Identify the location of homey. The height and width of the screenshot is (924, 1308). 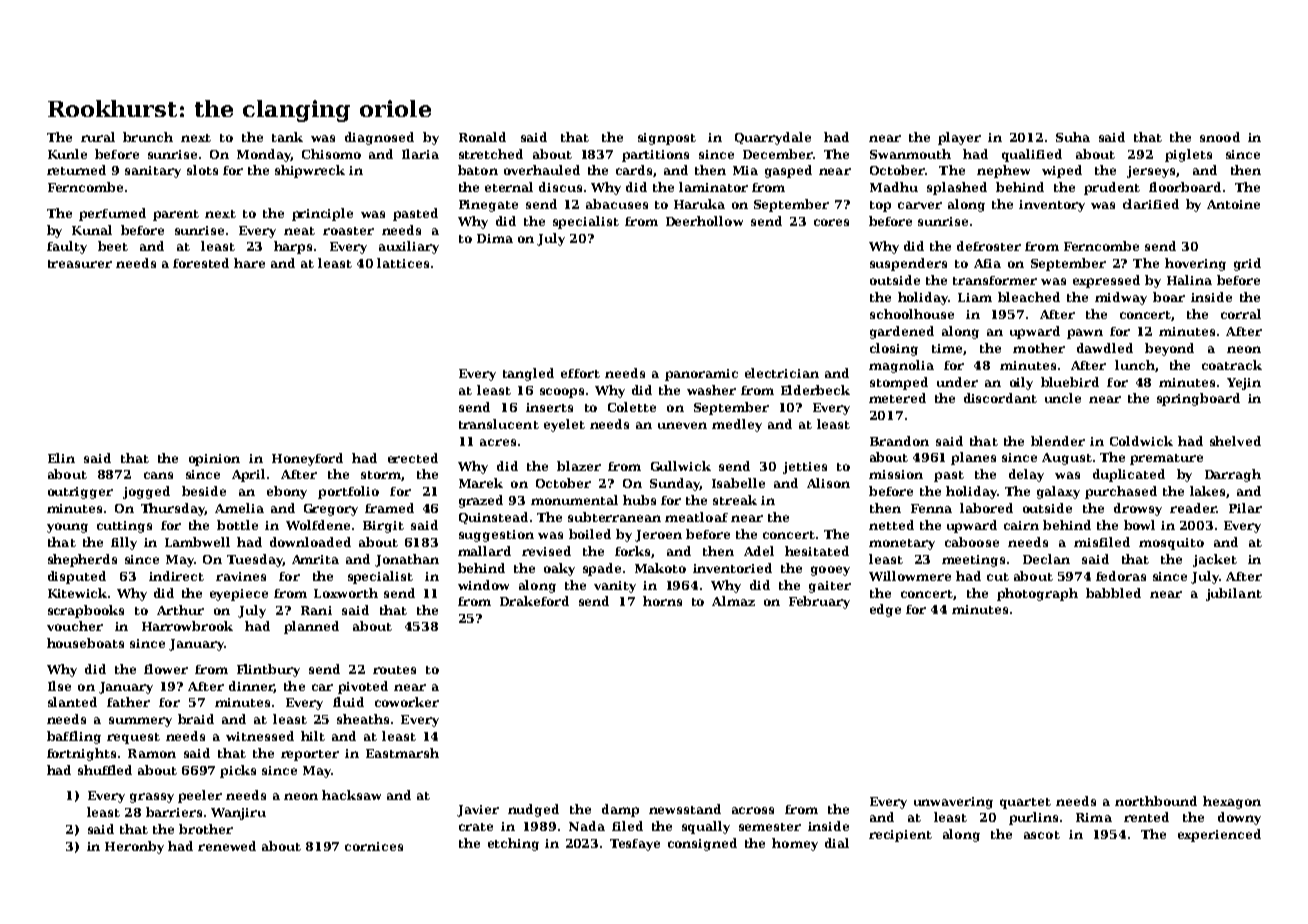
(795, 844).
